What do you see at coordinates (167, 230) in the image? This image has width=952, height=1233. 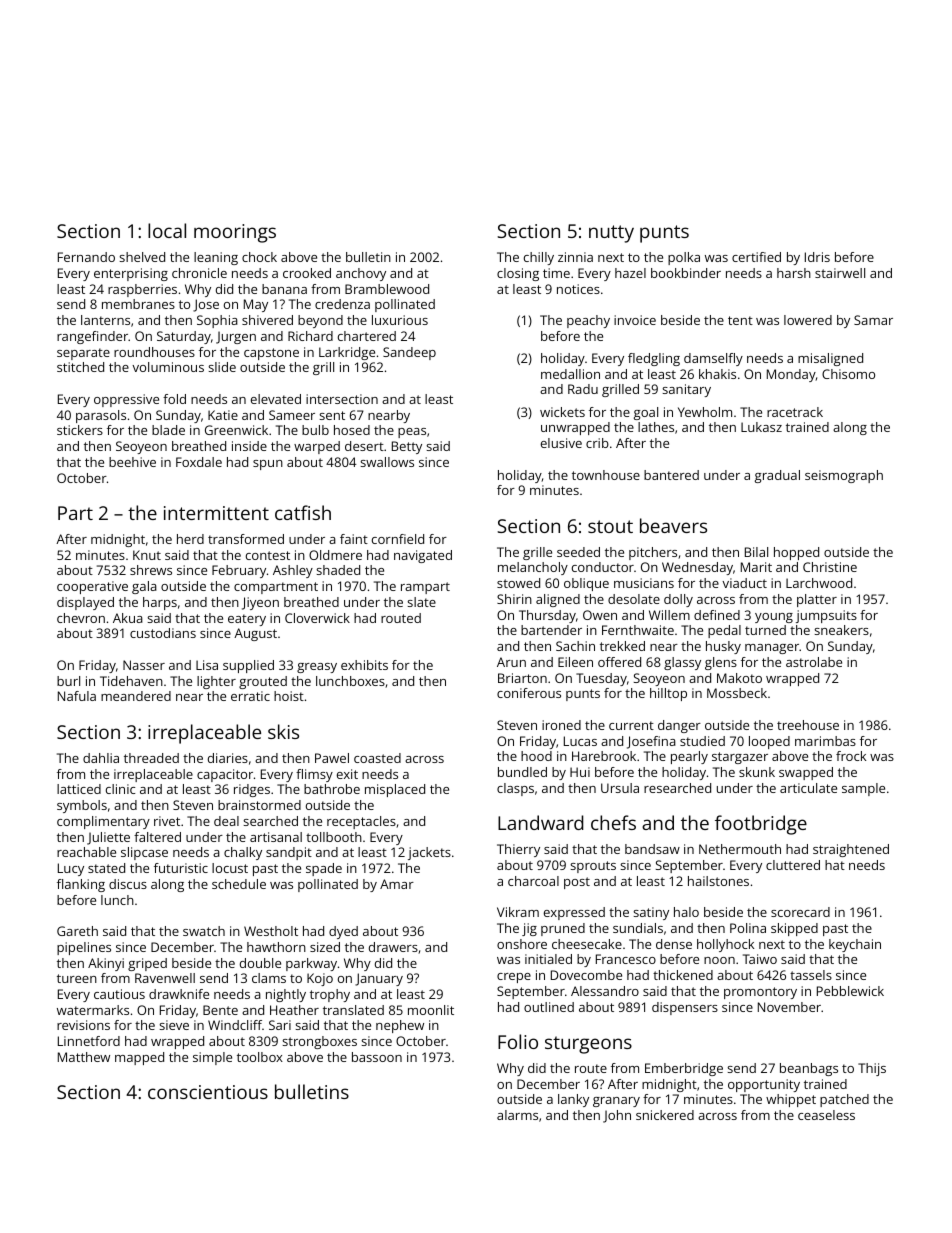 I see `local` at bounding box center [167, 230].
